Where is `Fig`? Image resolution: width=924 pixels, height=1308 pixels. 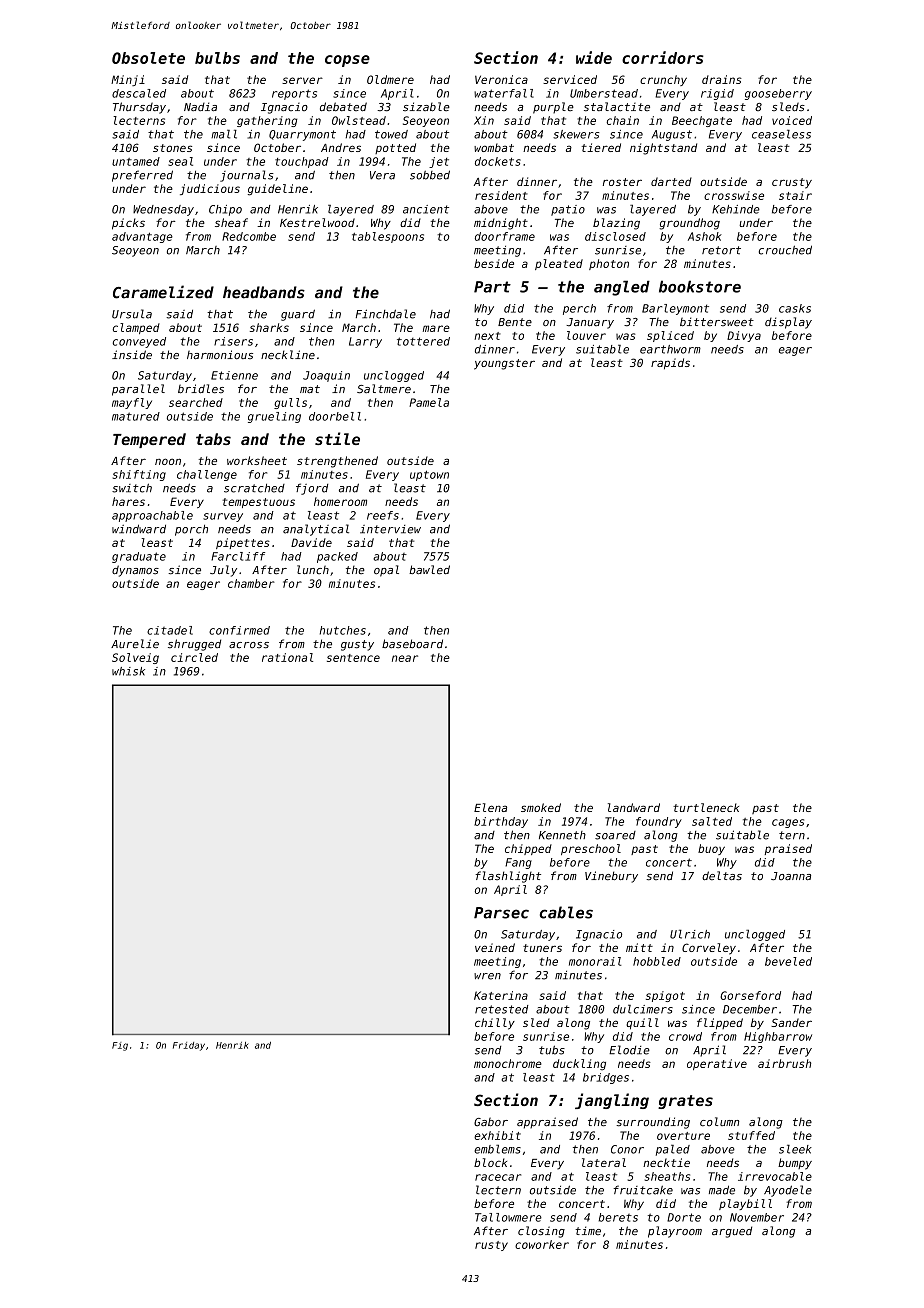 Fig is located at coordinates (120, 1046).
